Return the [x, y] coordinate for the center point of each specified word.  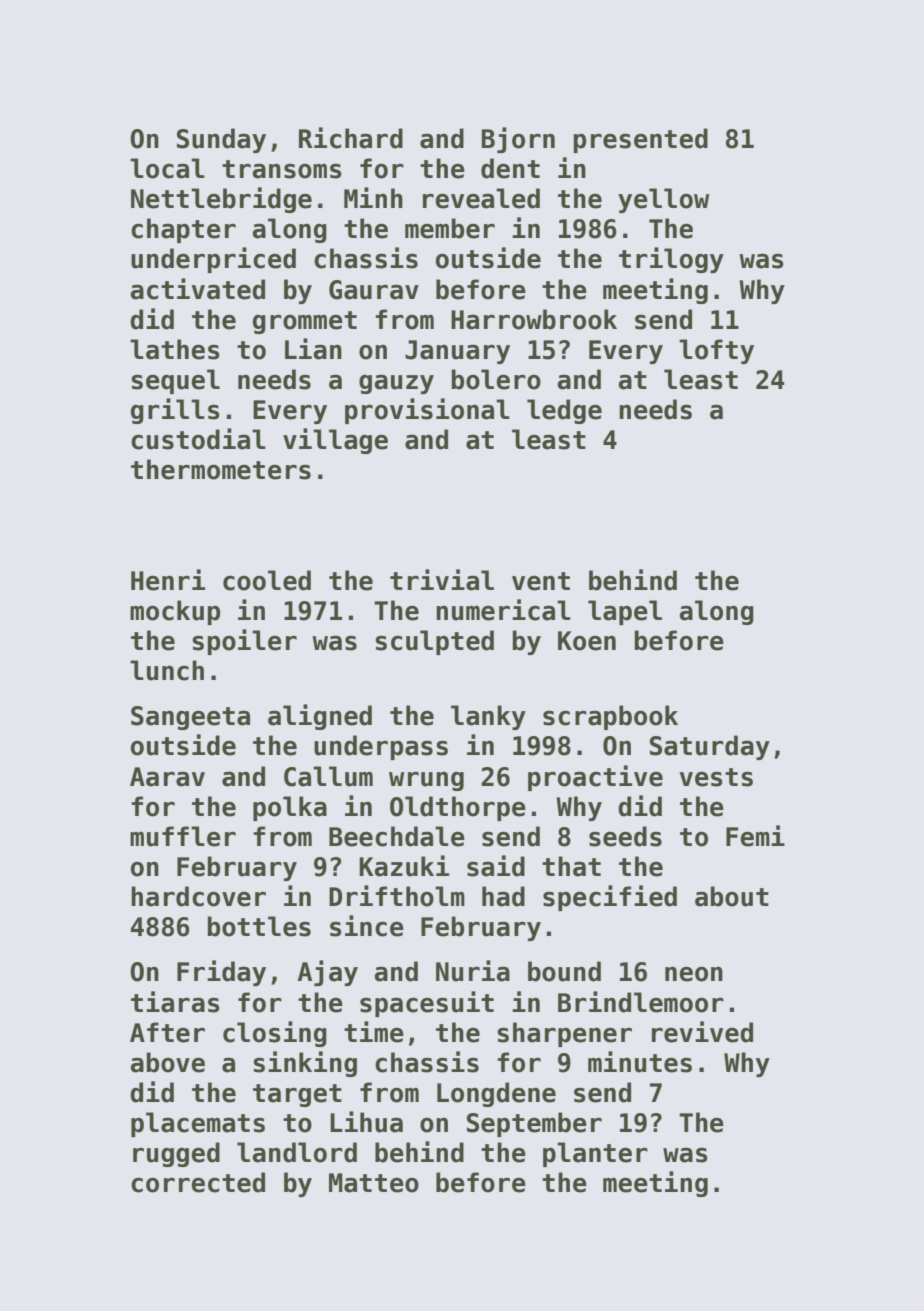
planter [595, 1154]
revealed [481, 198]
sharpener [564, 1034]
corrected [198, 1182]
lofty [716, 351]
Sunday [221, 140]
